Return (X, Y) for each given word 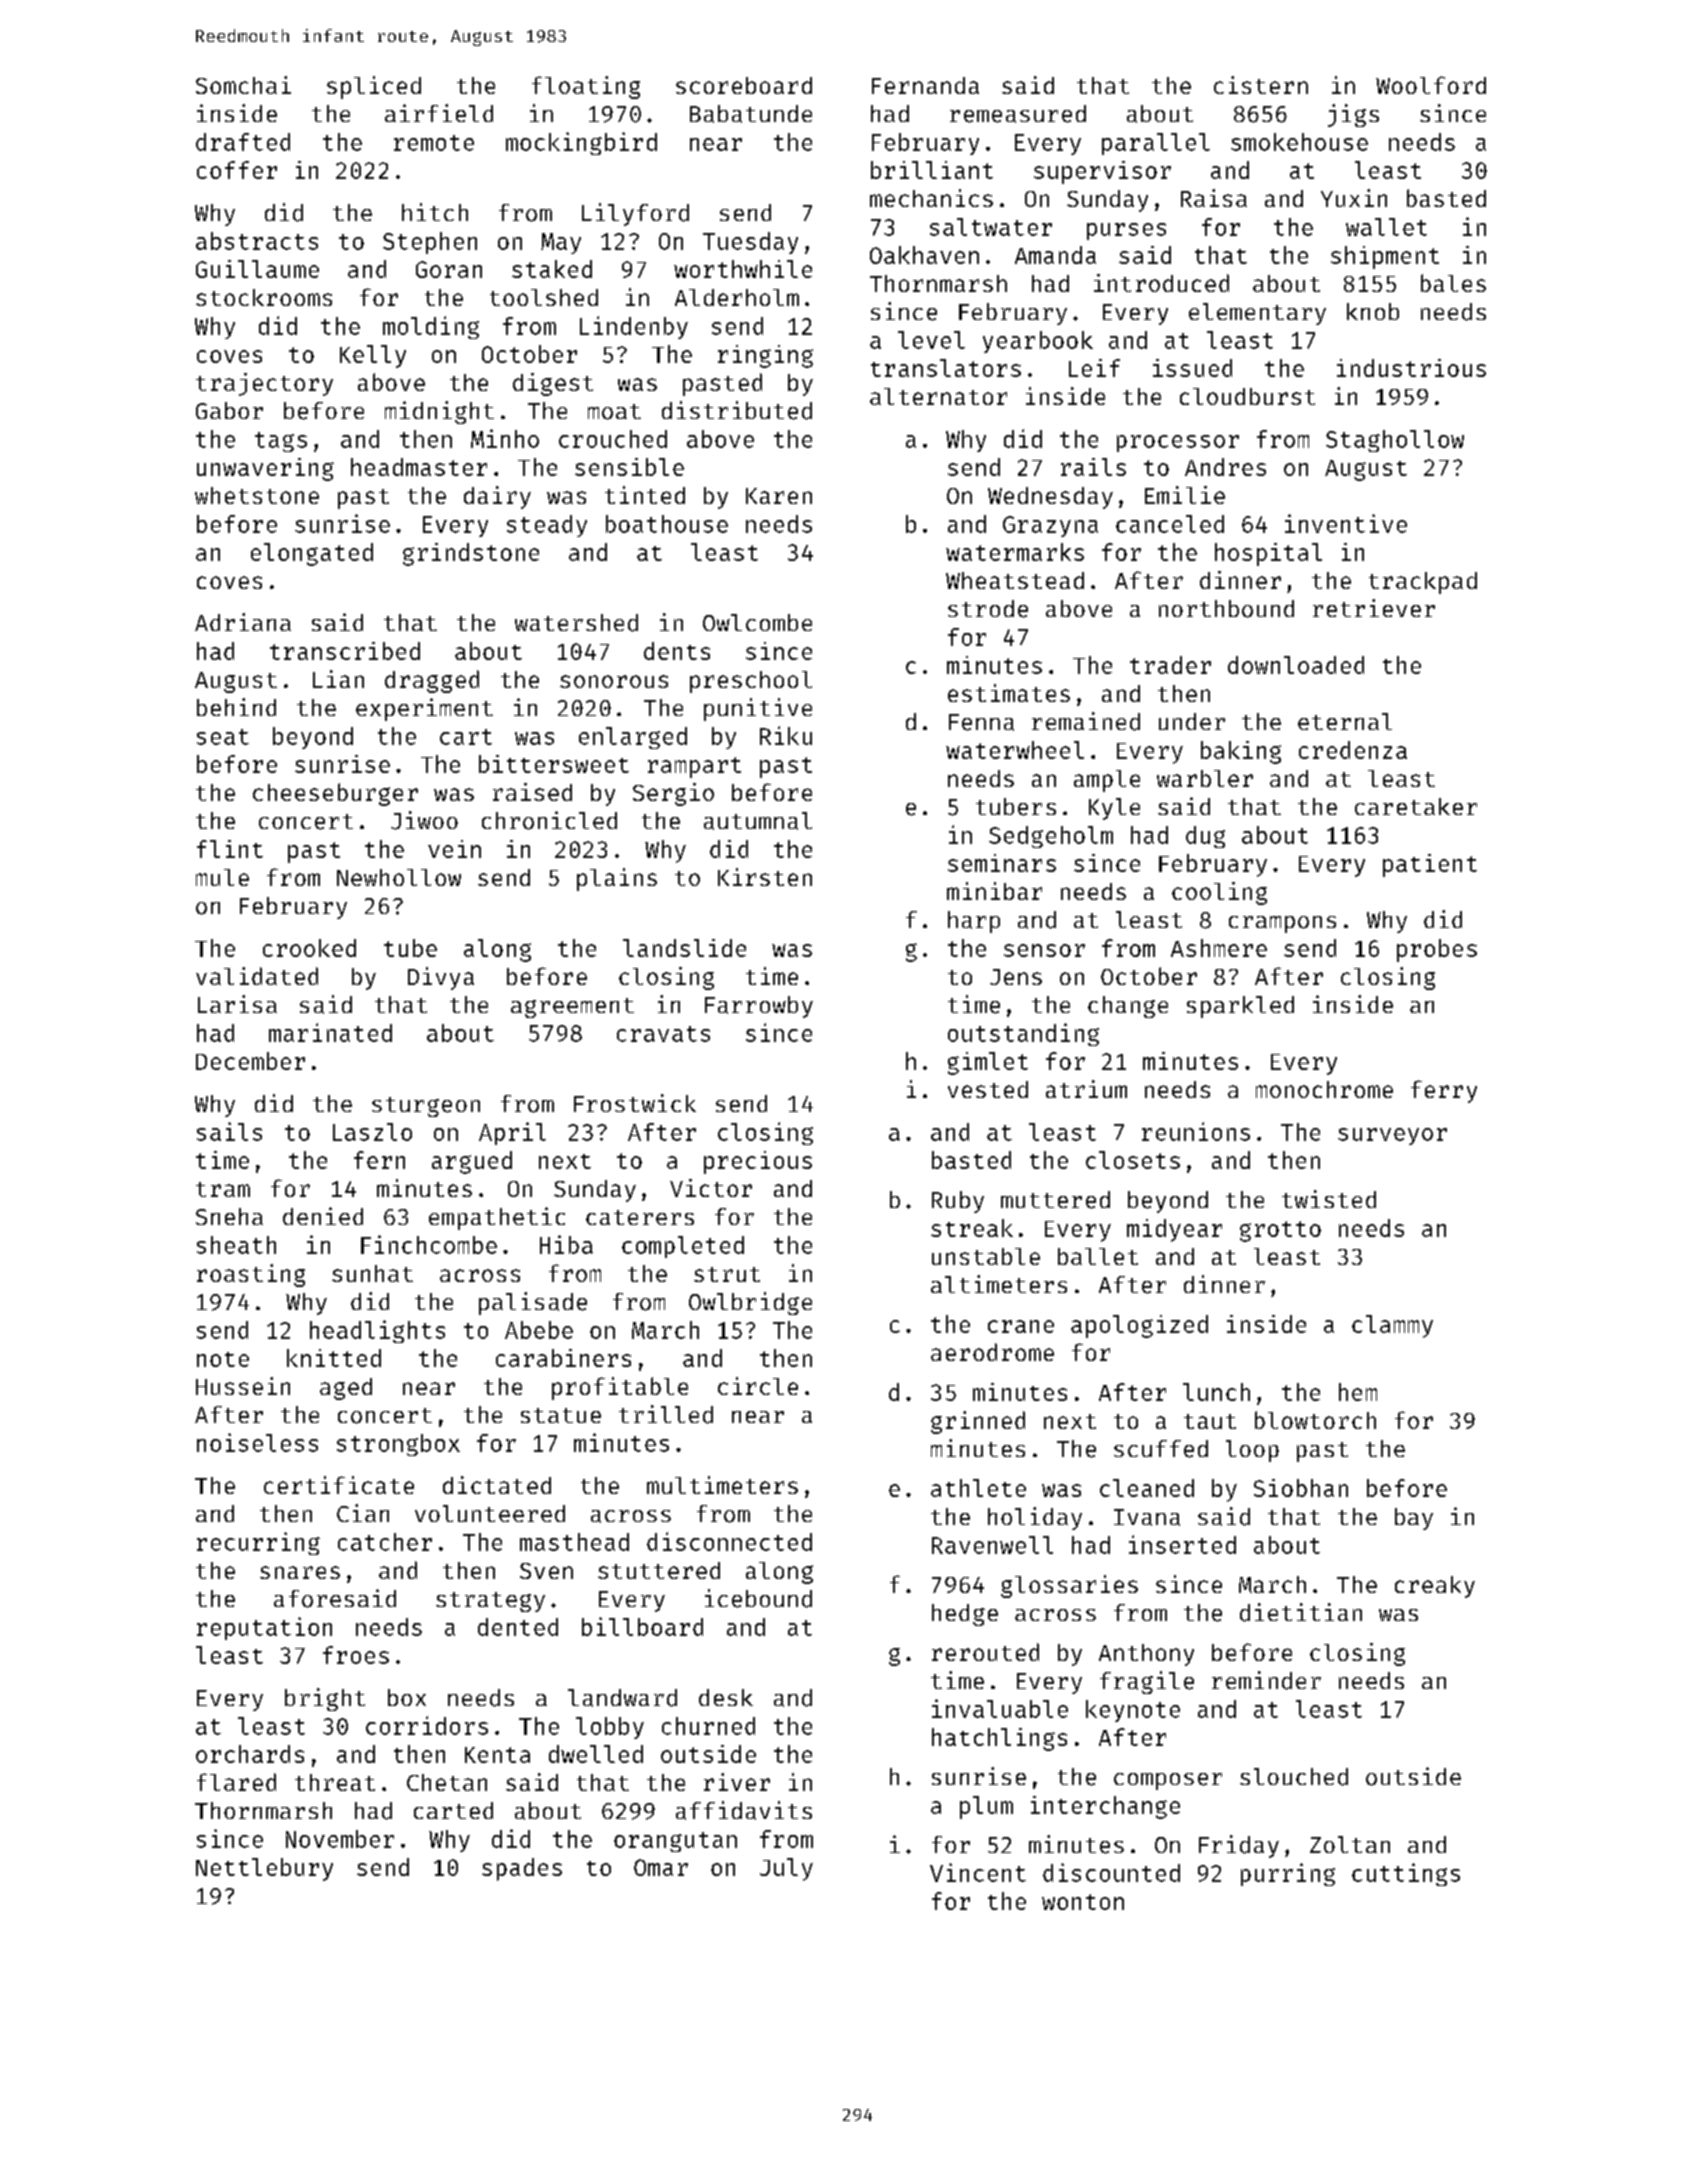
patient (1430, 865)
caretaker (1416, 806)
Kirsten (765, 877)
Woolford (1431, 85)
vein (454, 849)
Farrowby (759, 1007)
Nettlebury (264, 1869)
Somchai (243, 85)
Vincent (978, 1872)
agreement (572, 1008)
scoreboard (744, 85)
